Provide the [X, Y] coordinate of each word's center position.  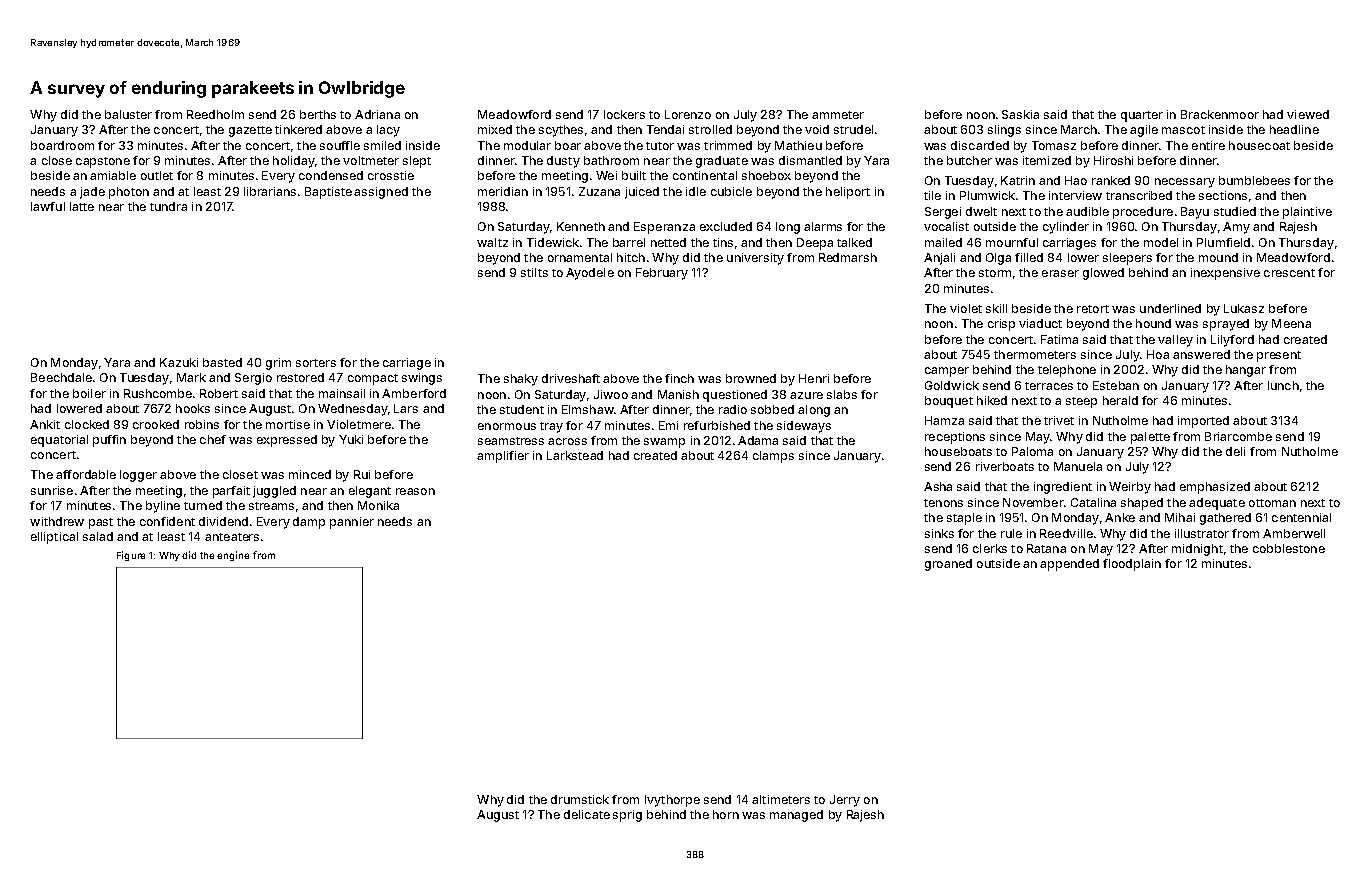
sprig [627, 816]
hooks [193, 408]
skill [996, 308]
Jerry [845, 801]
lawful [48, 206]
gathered [1225, 519]
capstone [103, 162]
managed [796, 816]
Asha [938, 486]
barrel [629, 242]
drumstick [580, 799]
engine [233, 556]
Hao [1076, 180]
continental [705, 175]
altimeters [781, 799]
